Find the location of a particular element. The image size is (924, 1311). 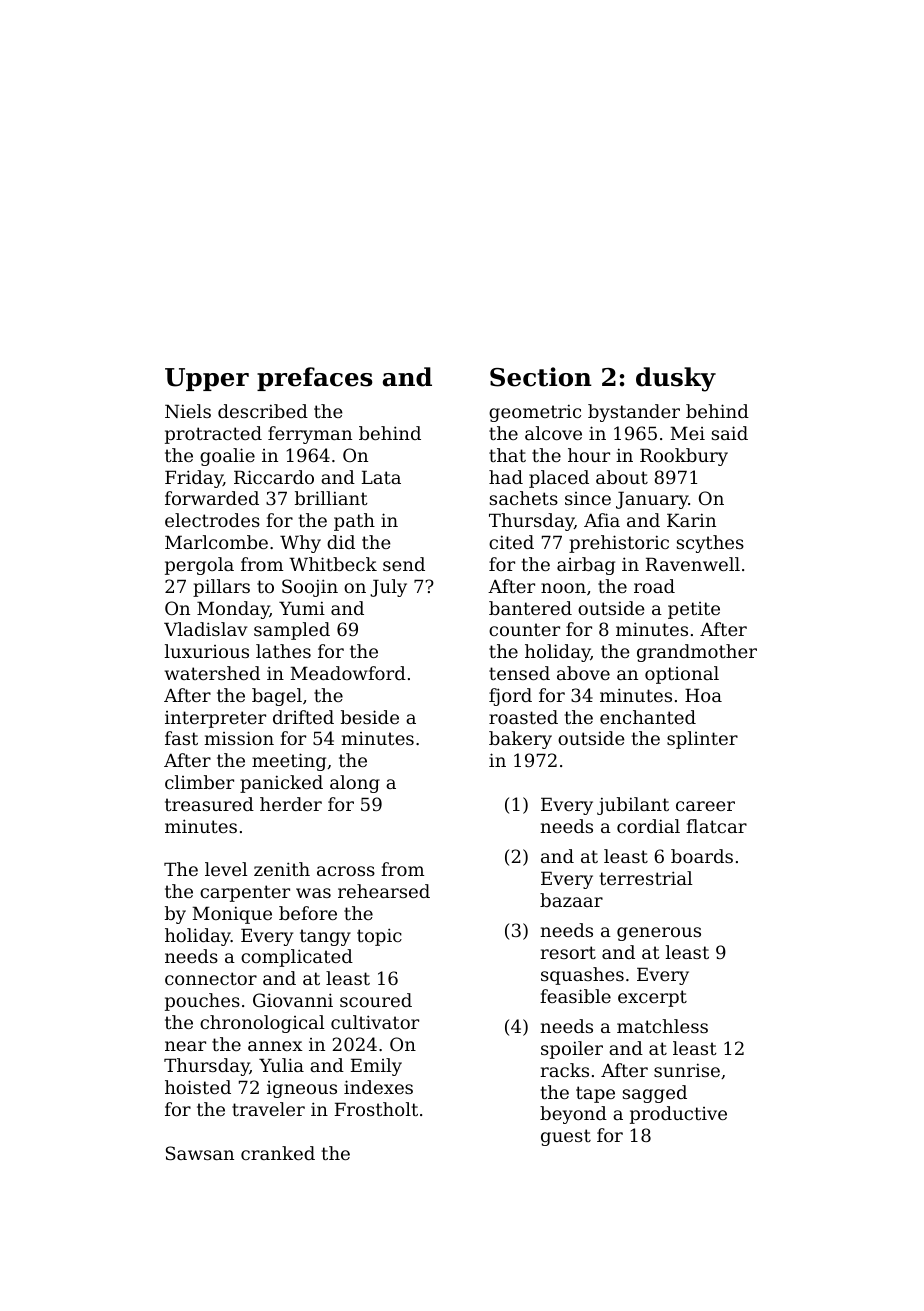

prefaces is located at coordinates (315, 379).
